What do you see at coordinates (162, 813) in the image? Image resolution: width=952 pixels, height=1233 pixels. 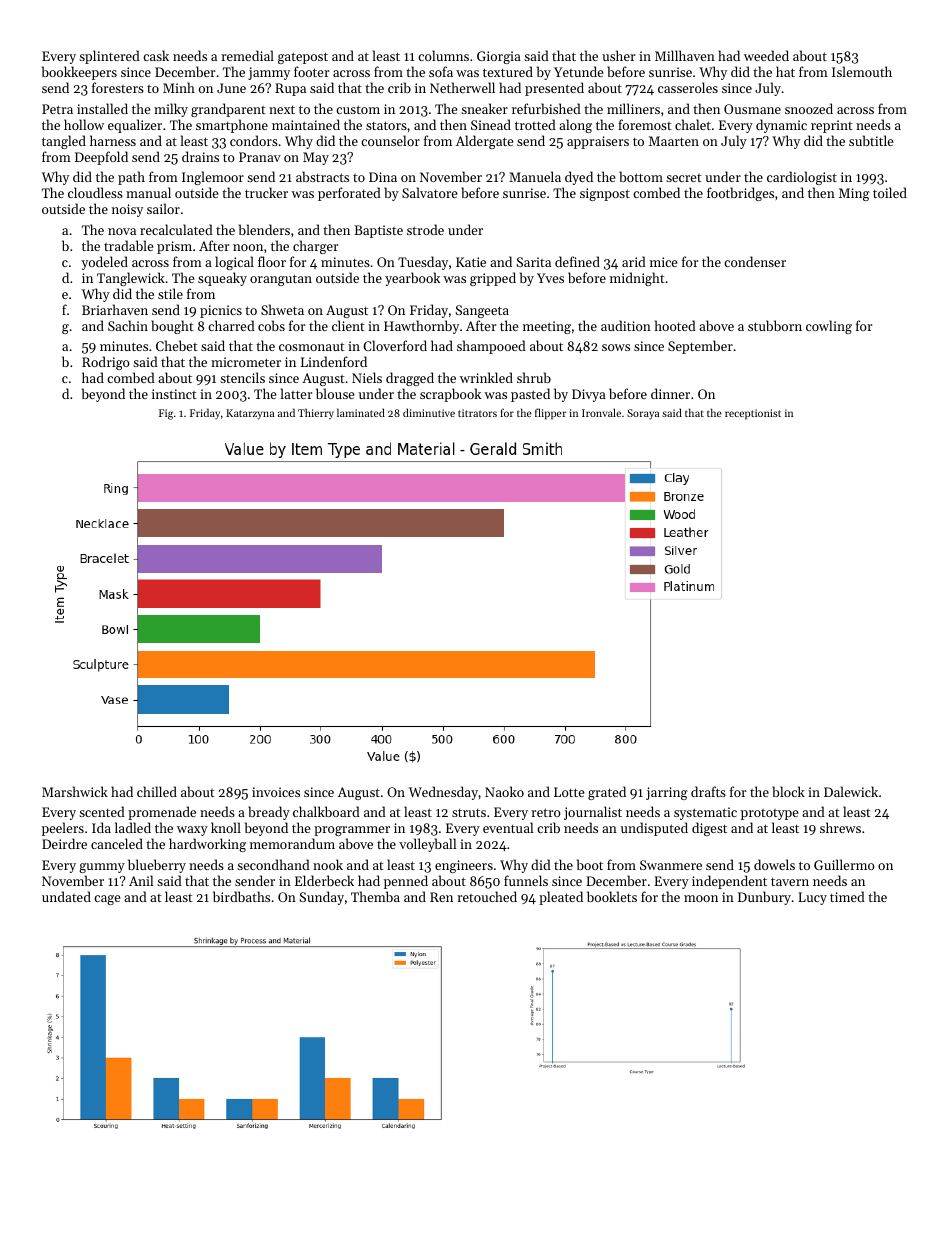 I see `promenade` at bounding box center [162, 813].
